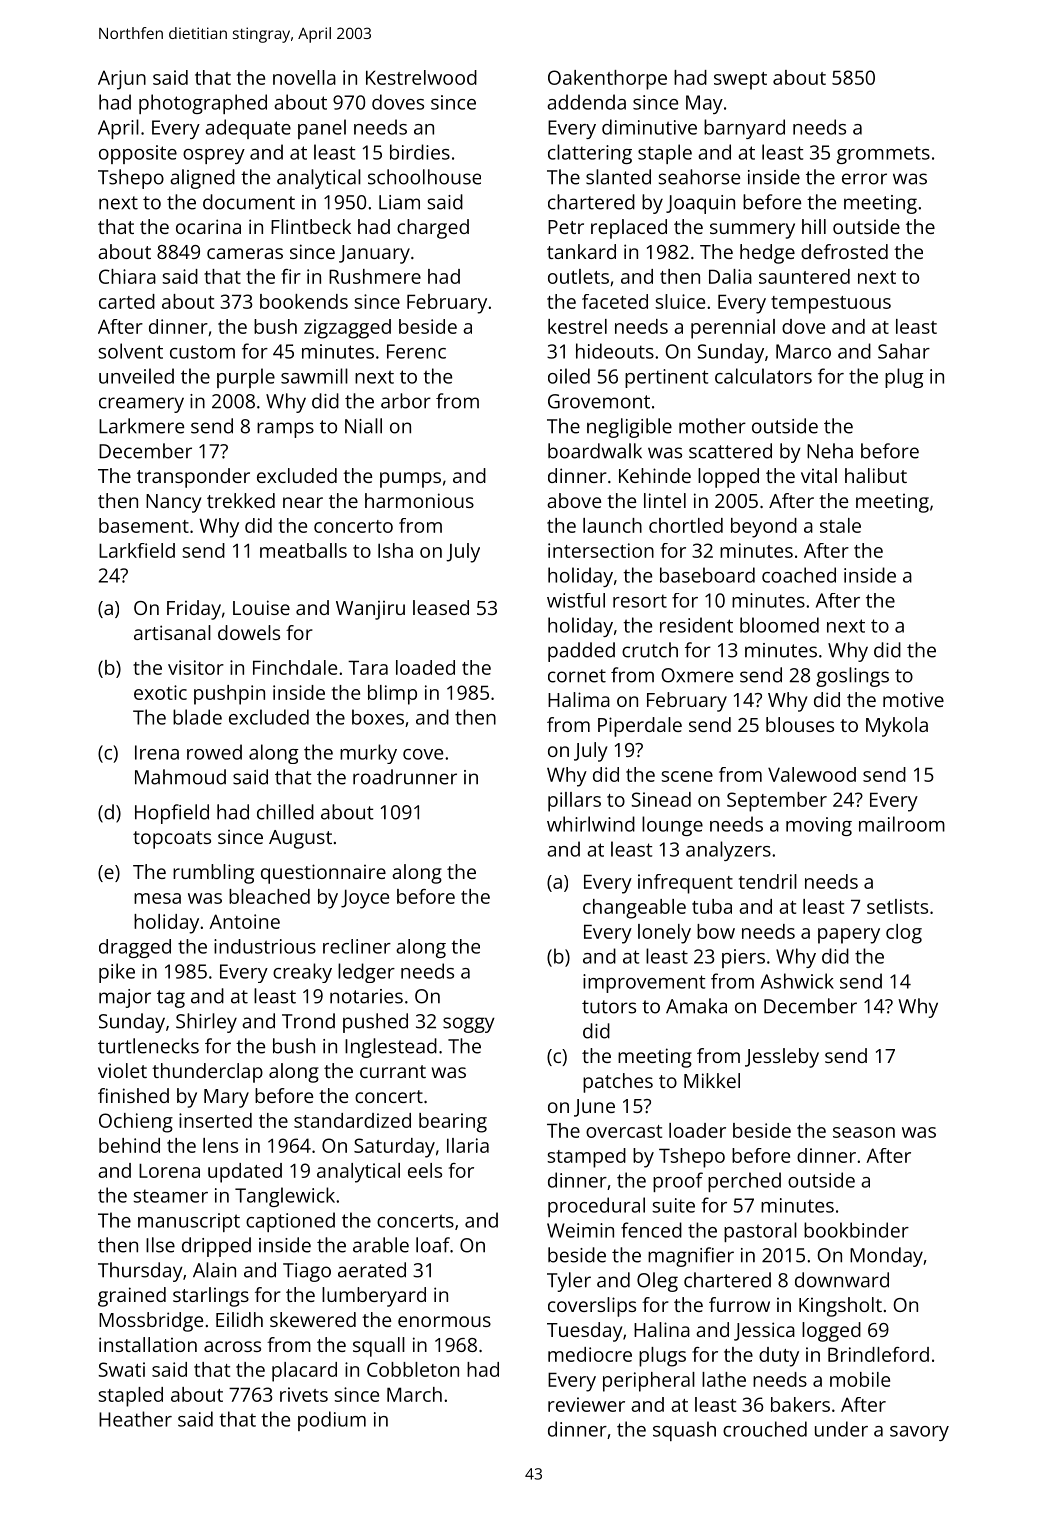  I want to click on Oakenthorpe, so click(607, 80).
